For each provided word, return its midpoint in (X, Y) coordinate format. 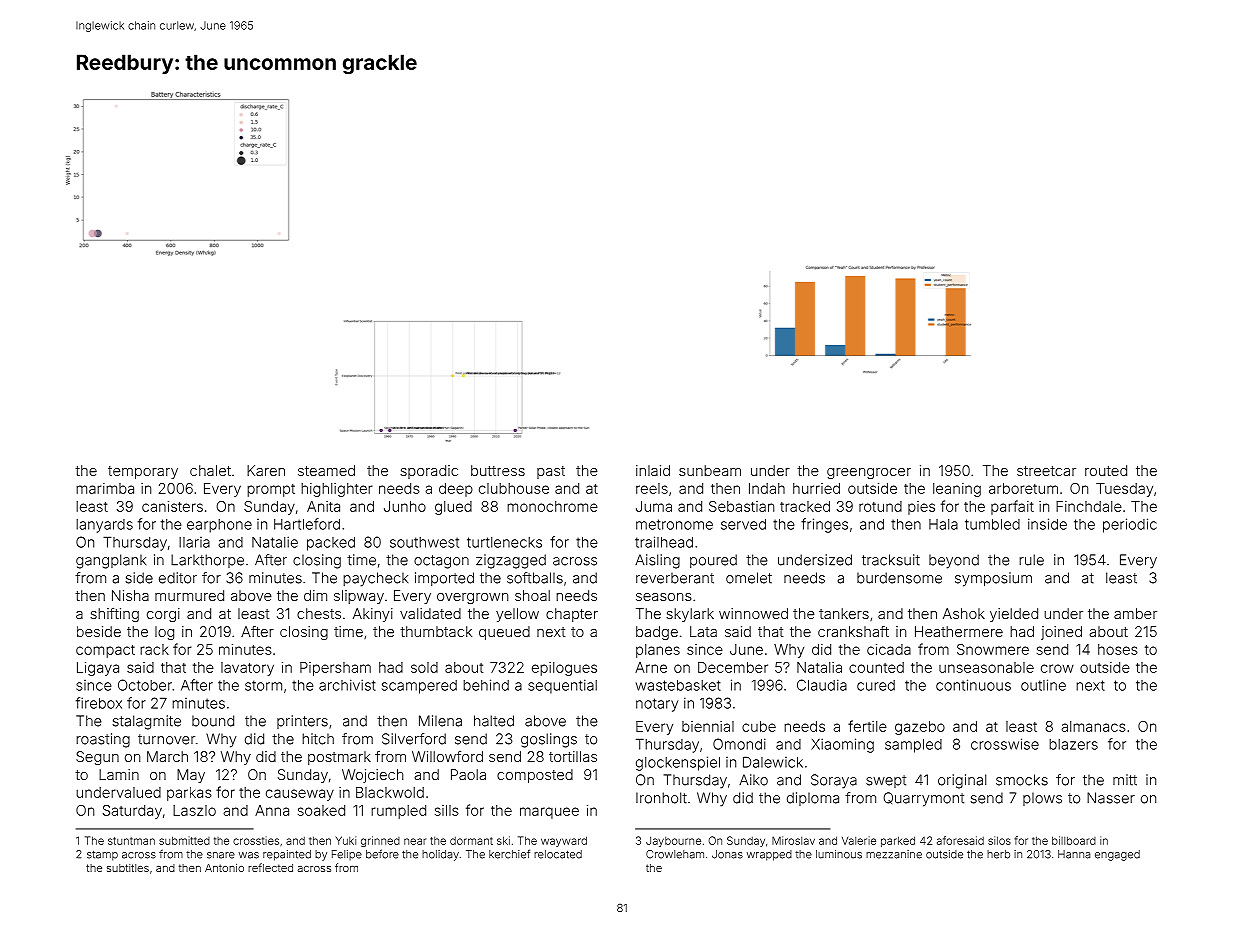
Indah (767, 488)
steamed (326, 470)
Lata (703, 631)
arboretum (1023, 488)
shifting (114, 615)
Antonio (224, 868)
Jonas (727, 854)
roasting (103, 740)
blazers (1073, 744)
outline (1043, 685)
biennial (708, 726)
